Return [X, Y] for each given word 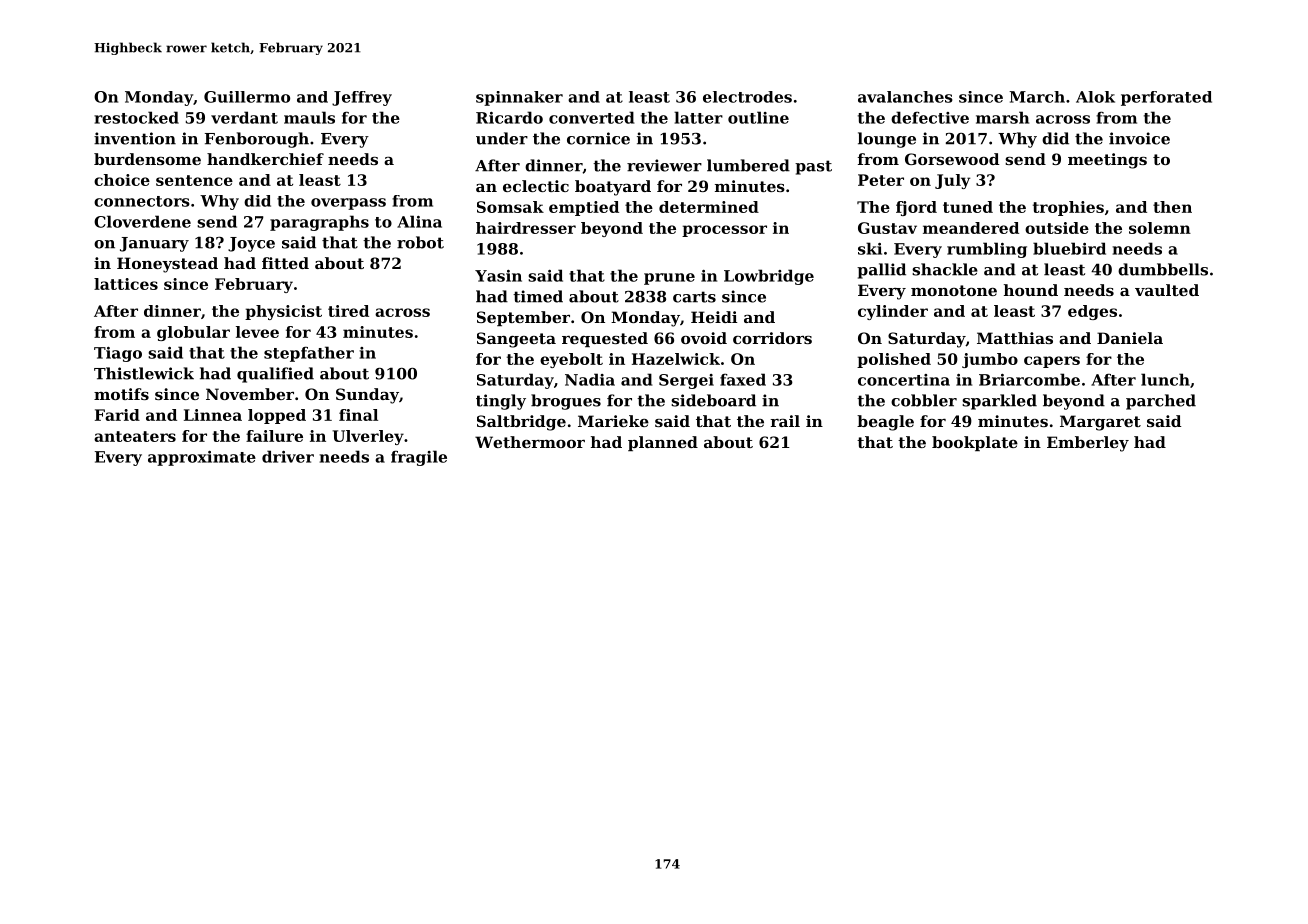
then [1172, 207]
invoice [1139, 138]
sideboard [713, 400]
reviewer [664, 165]
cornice [598, 138]
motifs [121, 394]
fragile [419, 458]
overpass [348, 204]
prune [669, 279]
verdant [244, 117]
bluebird [1069, 248]
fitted [285, 263]
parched [1161, 402]
